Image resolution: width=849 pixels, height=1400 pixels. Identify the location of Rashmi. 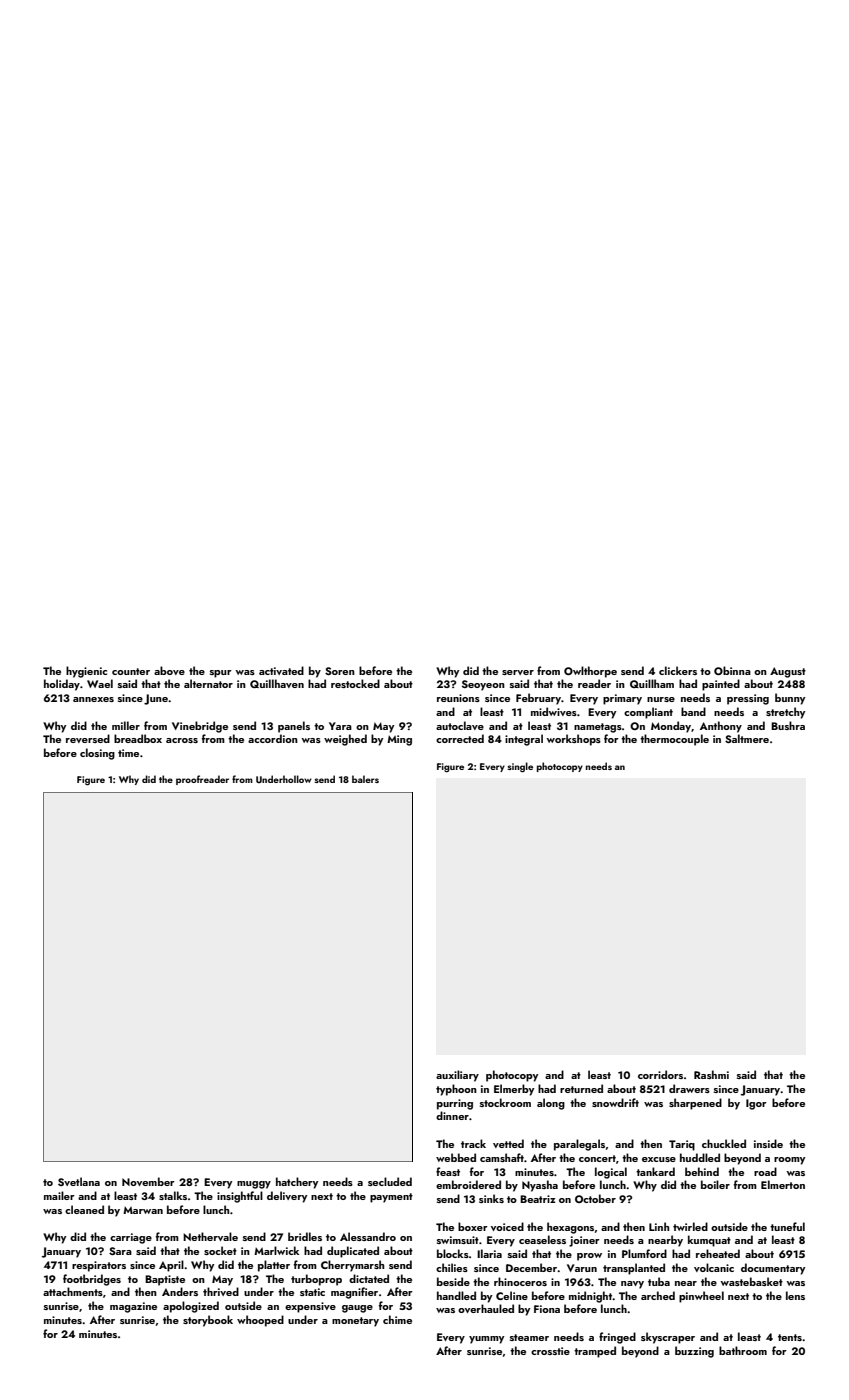
(711, 1074).
